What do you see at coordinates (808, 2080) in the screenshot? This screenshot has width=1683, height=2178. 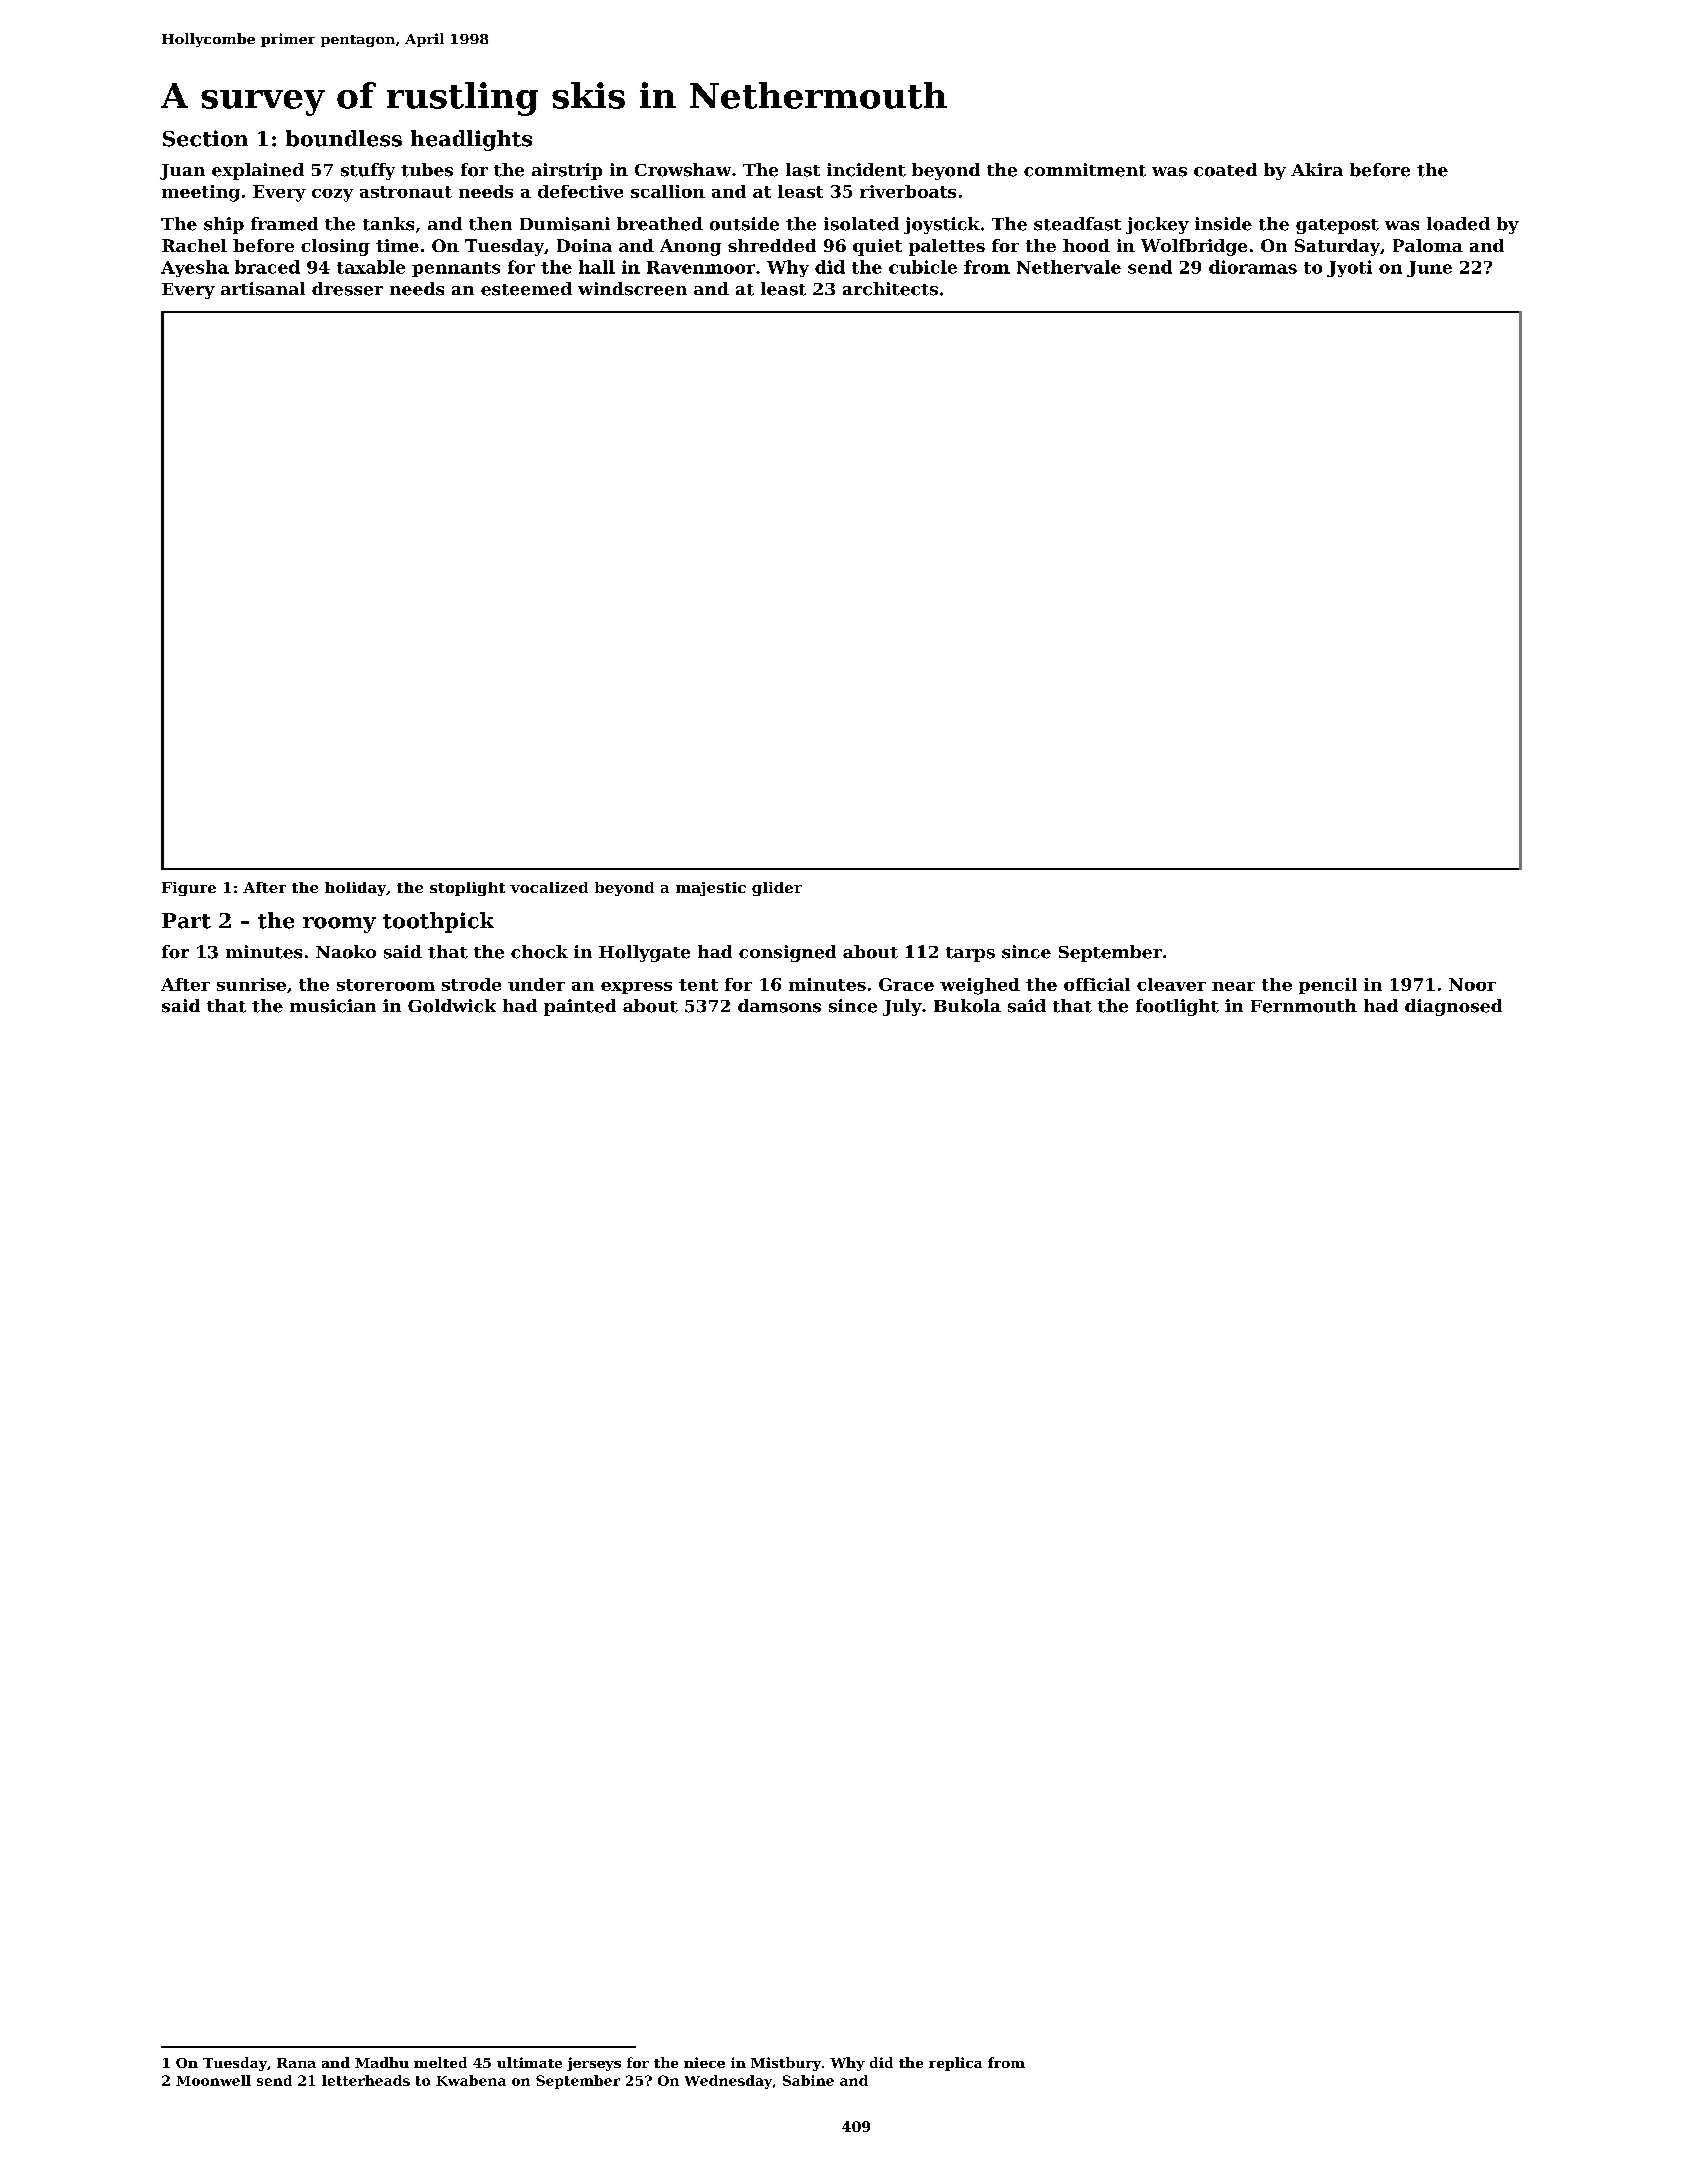 I see `Sabine` at bounding box center [808, 2080].
